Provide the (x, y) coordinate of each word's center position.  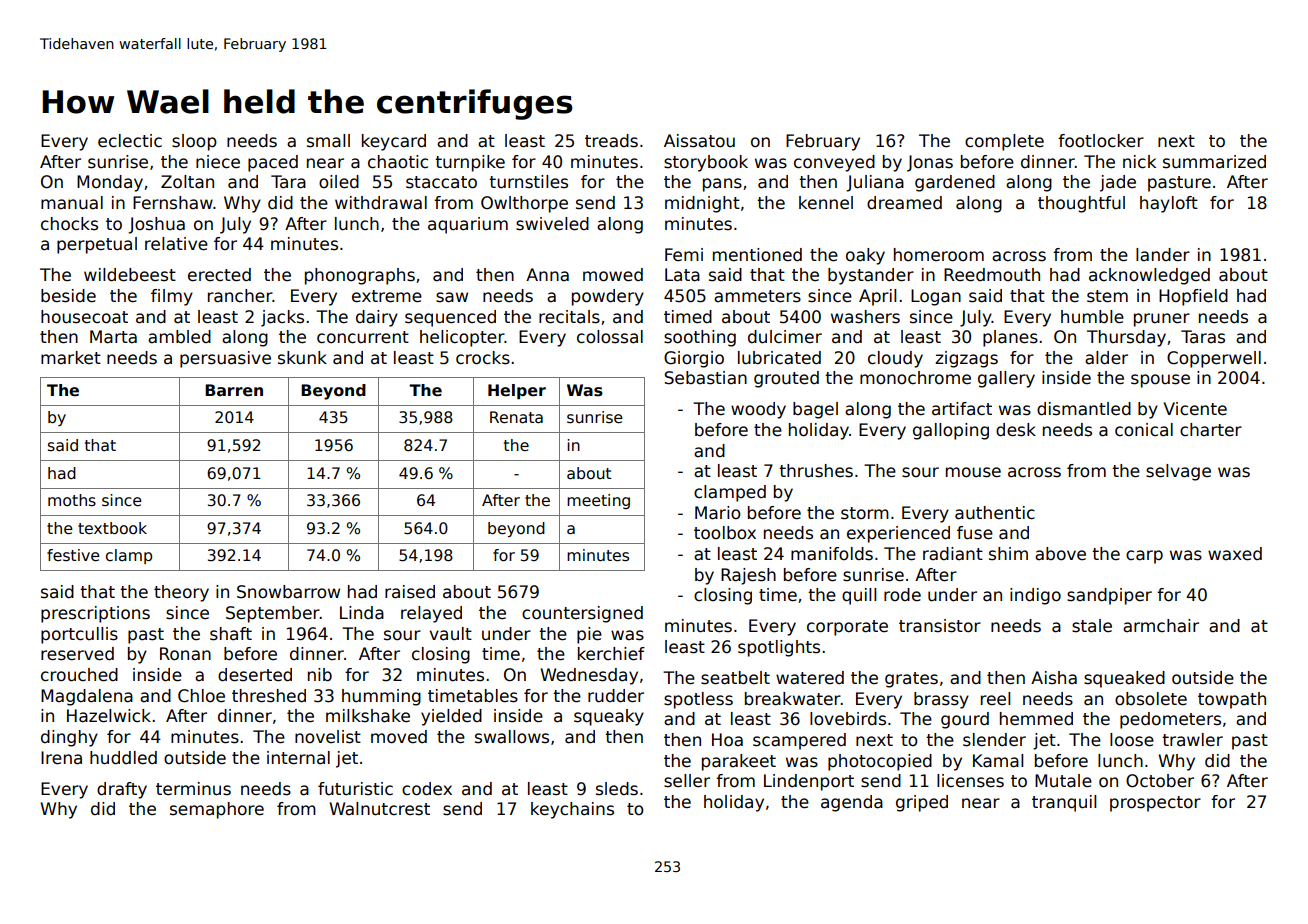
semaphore (217, 810)
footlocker (1101, 141)
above (1060, 554)
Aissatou (699, 141)
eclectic (130, 141)
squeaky (609, 717)
